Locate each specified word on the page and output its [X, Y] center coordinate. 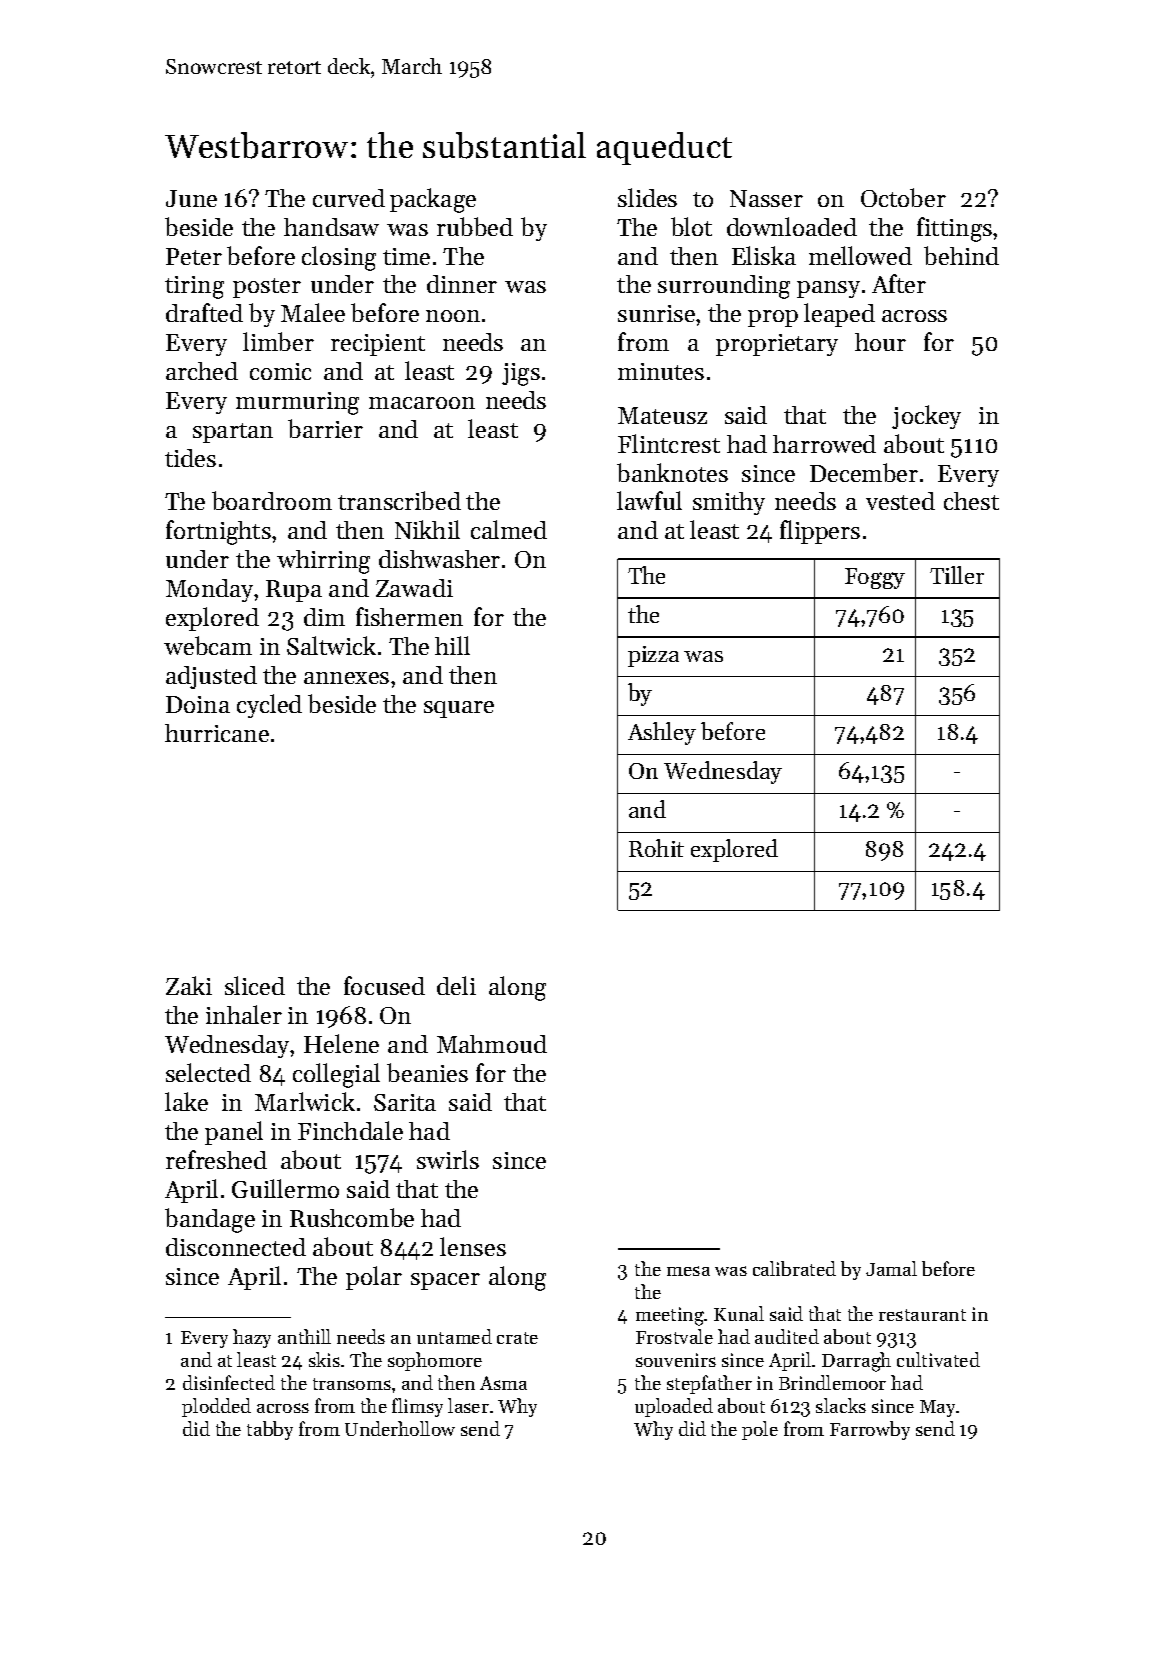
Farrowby [870, 1430]
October [903, 197]
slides [647, 197]
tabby [270, 1430]
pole [760, 1430]
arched [202, 371]
